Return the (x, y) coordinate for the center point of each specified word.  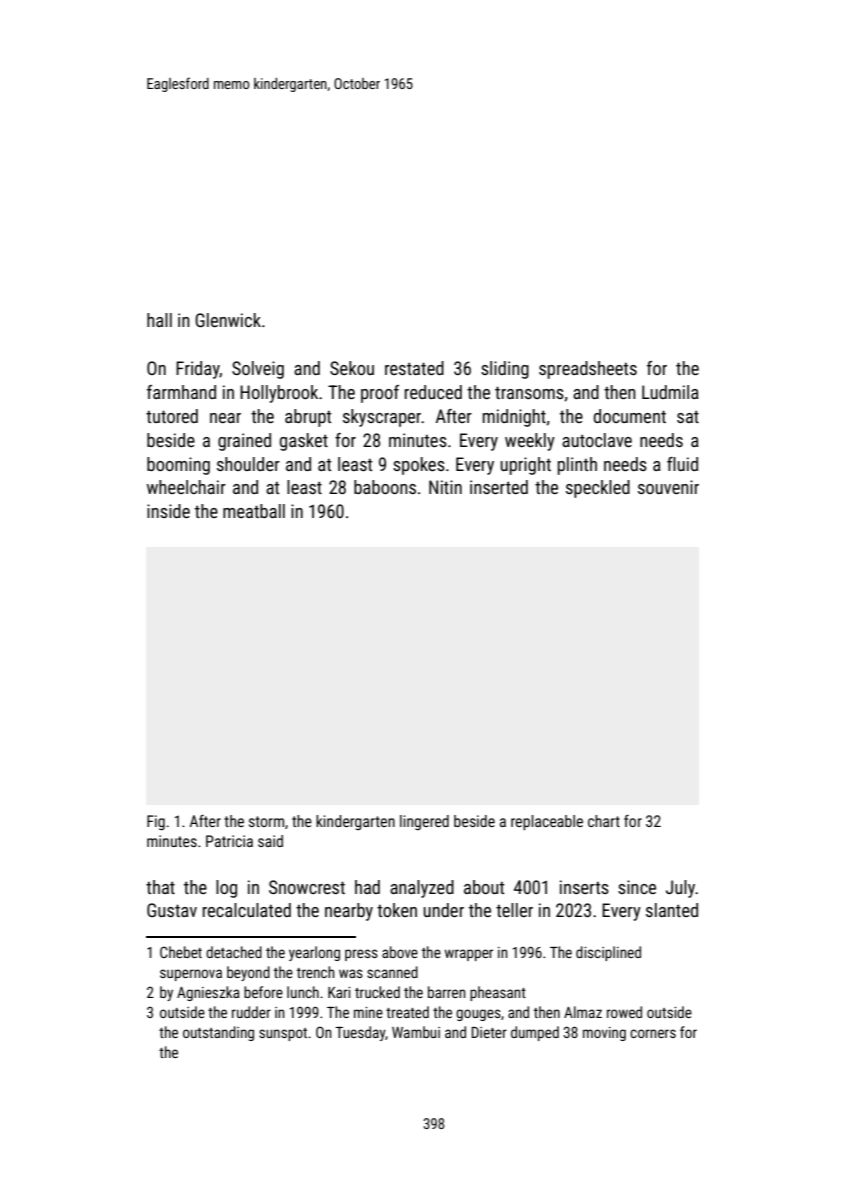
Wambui (416, 1032)
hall (159, 320)
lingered (424, 822)
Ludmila (670, 392)
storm (266, 821)
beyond (248, 973)
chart (604, 821)
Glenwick (228, 320)
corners (653, 1033)
